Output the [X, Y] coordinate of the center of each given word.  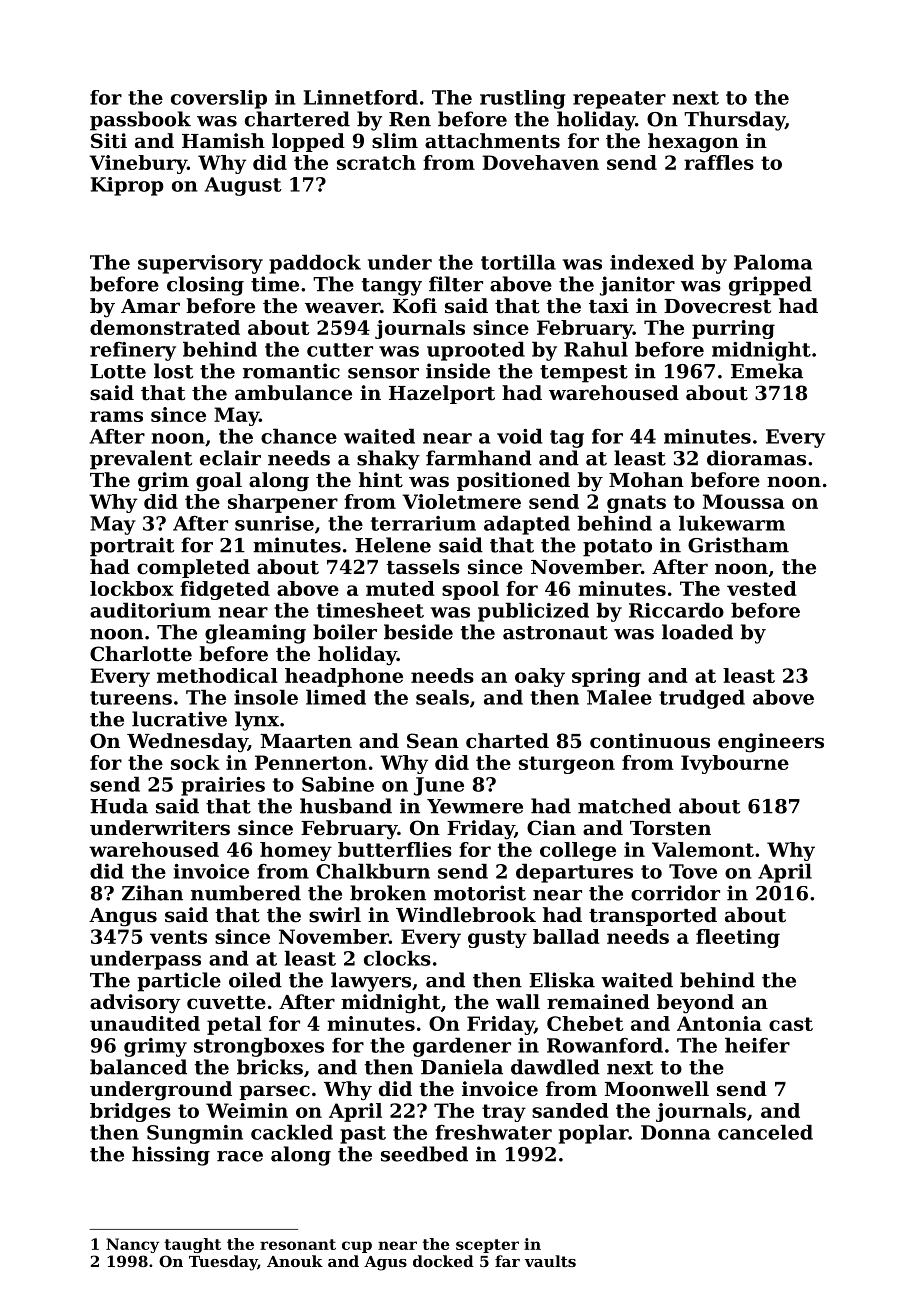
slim [395, 141]
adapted [527, 525]
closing [205, 286]
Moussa [744, 501]
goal [219, 482]
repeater [619, 100]
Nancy [132, 1245]
